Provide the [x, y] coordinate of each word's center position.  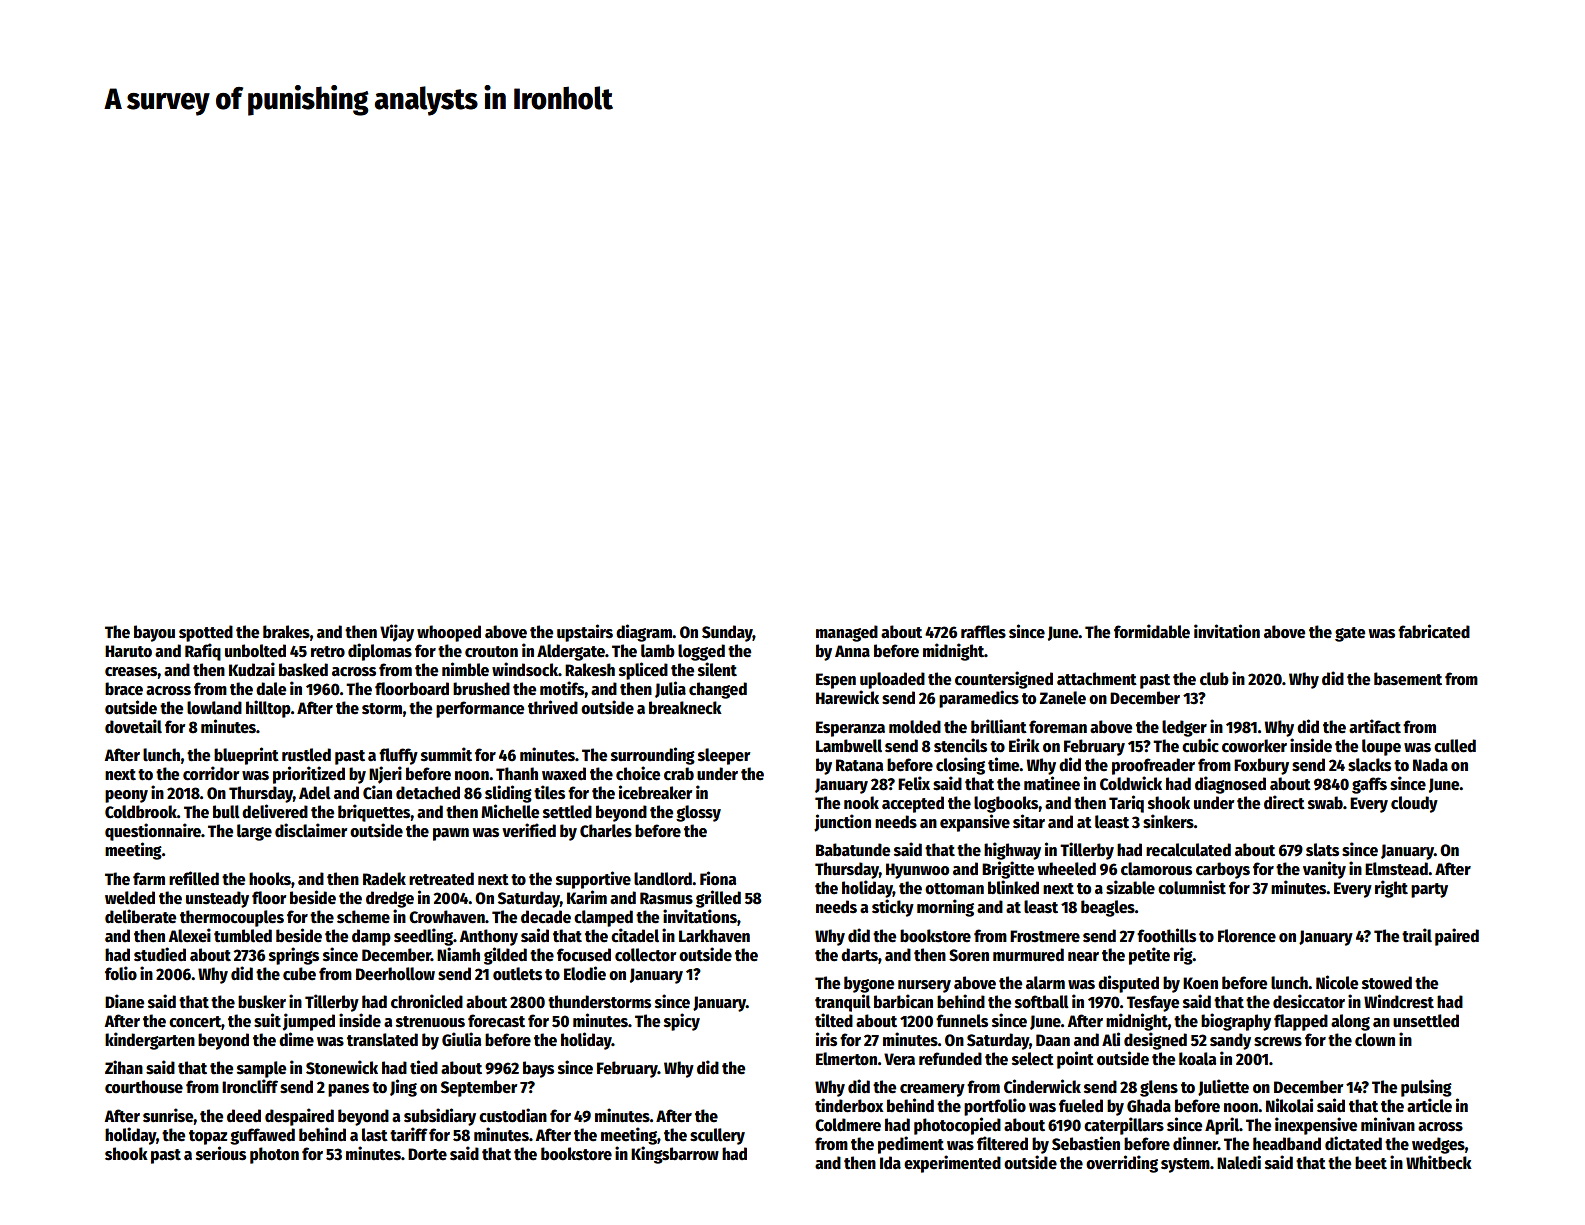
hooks [270, 879]
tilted [834, 1020]
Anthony [489, 937]
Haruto [128, 651]
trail [1417, 935]
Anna [852, 651]
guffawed [262, 1136]
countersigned [1004, 680]
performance [480, 709]
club [1214, 679]
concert [195, 1022]
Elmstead [1396, 869]
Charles [606, 831]
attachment [1097, 679]
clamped [603, 918]
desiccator [1309, 1001]
